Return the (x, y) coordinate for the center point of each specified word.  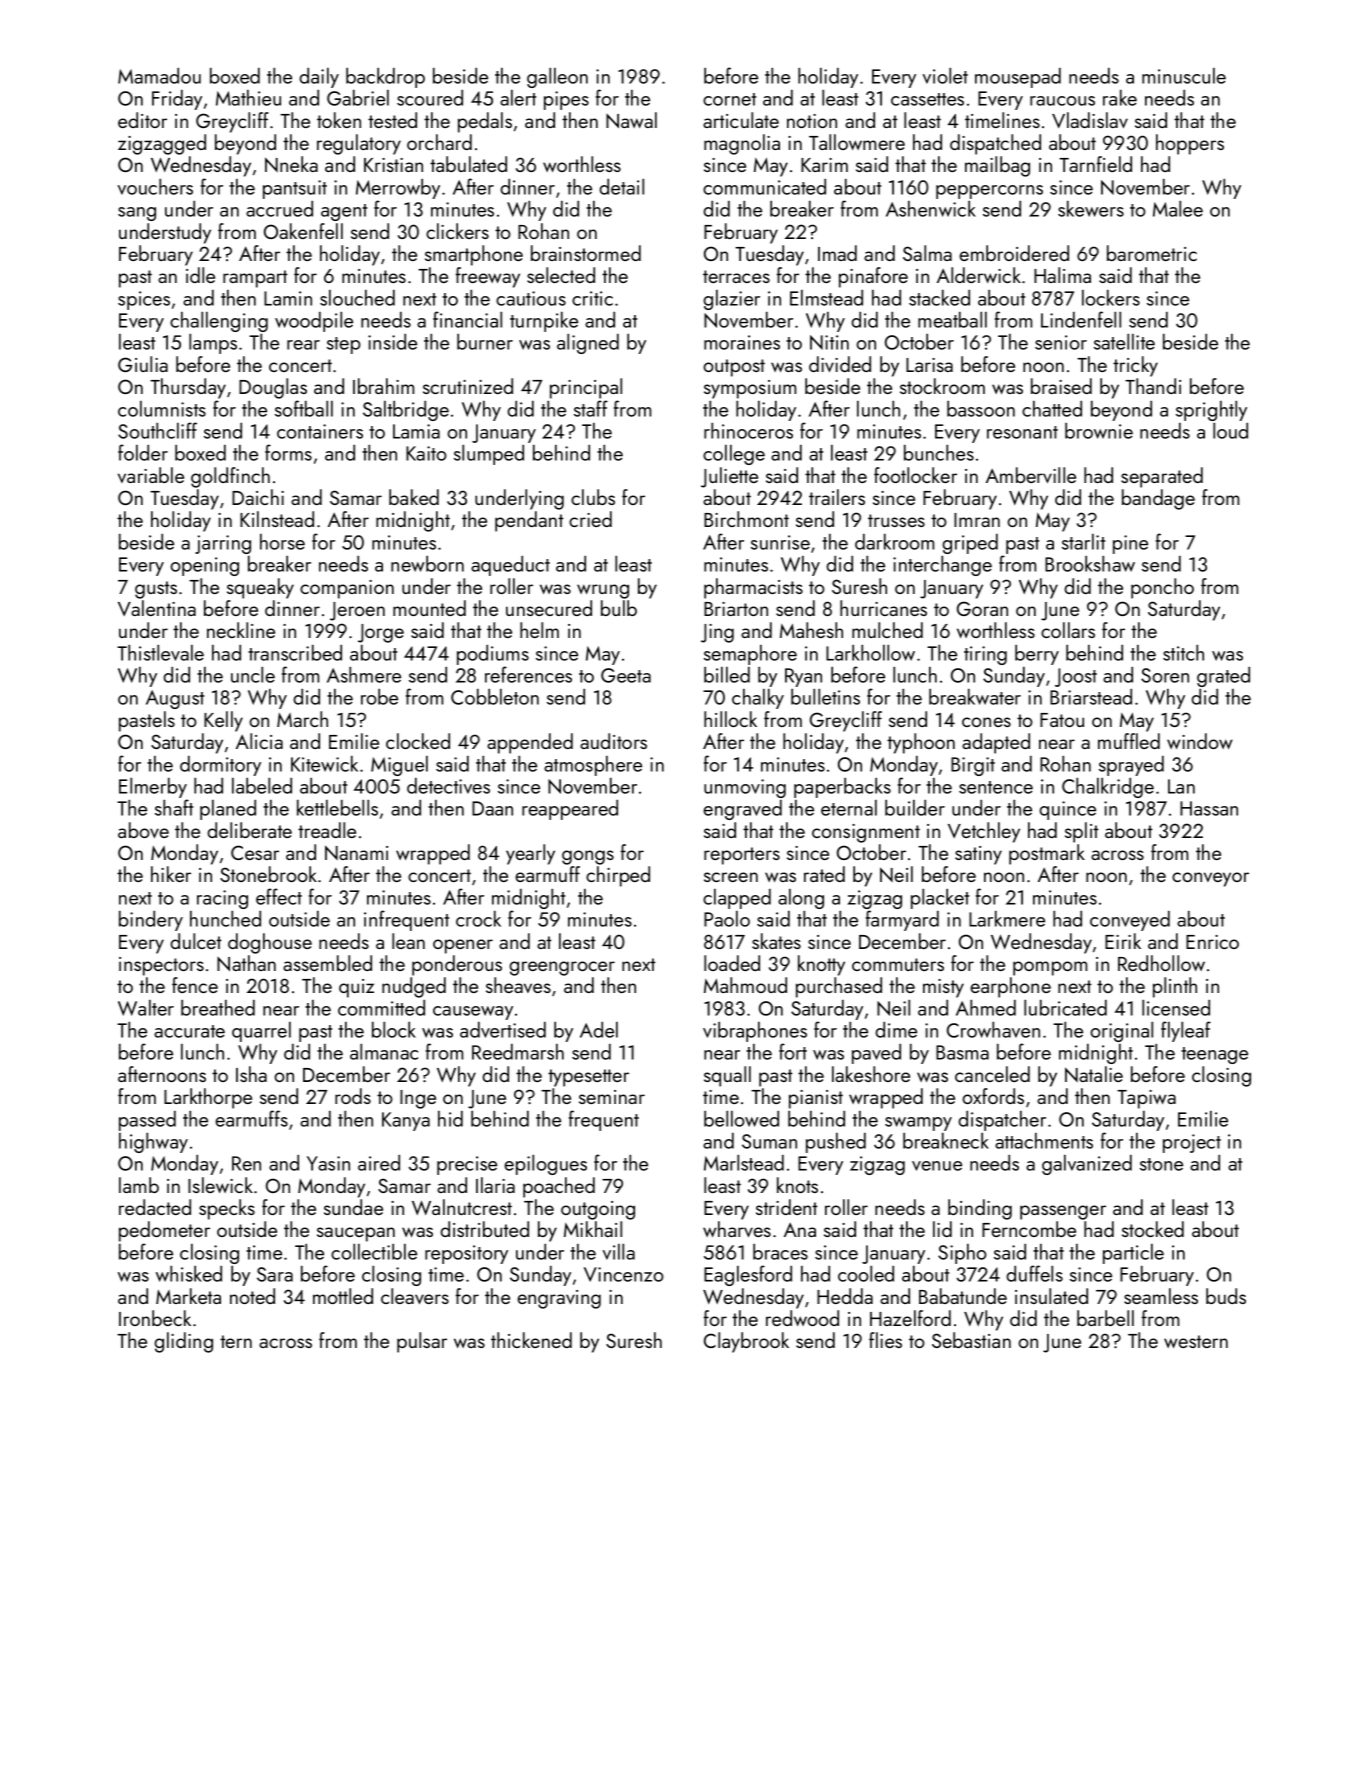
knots (797, 1185)
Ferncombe (1029, 1229)
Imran (977, 520)
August (175, 699)
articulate (741, 120)
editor (142, 120)
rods (353, 1096)
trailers (837, 497)
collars (1068, 630)
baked (414, 497)
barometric (1152, 253)
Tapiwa (1146, 1099)
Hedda (845, 1296)
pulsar (422, 1342)
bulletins (825, 697)
